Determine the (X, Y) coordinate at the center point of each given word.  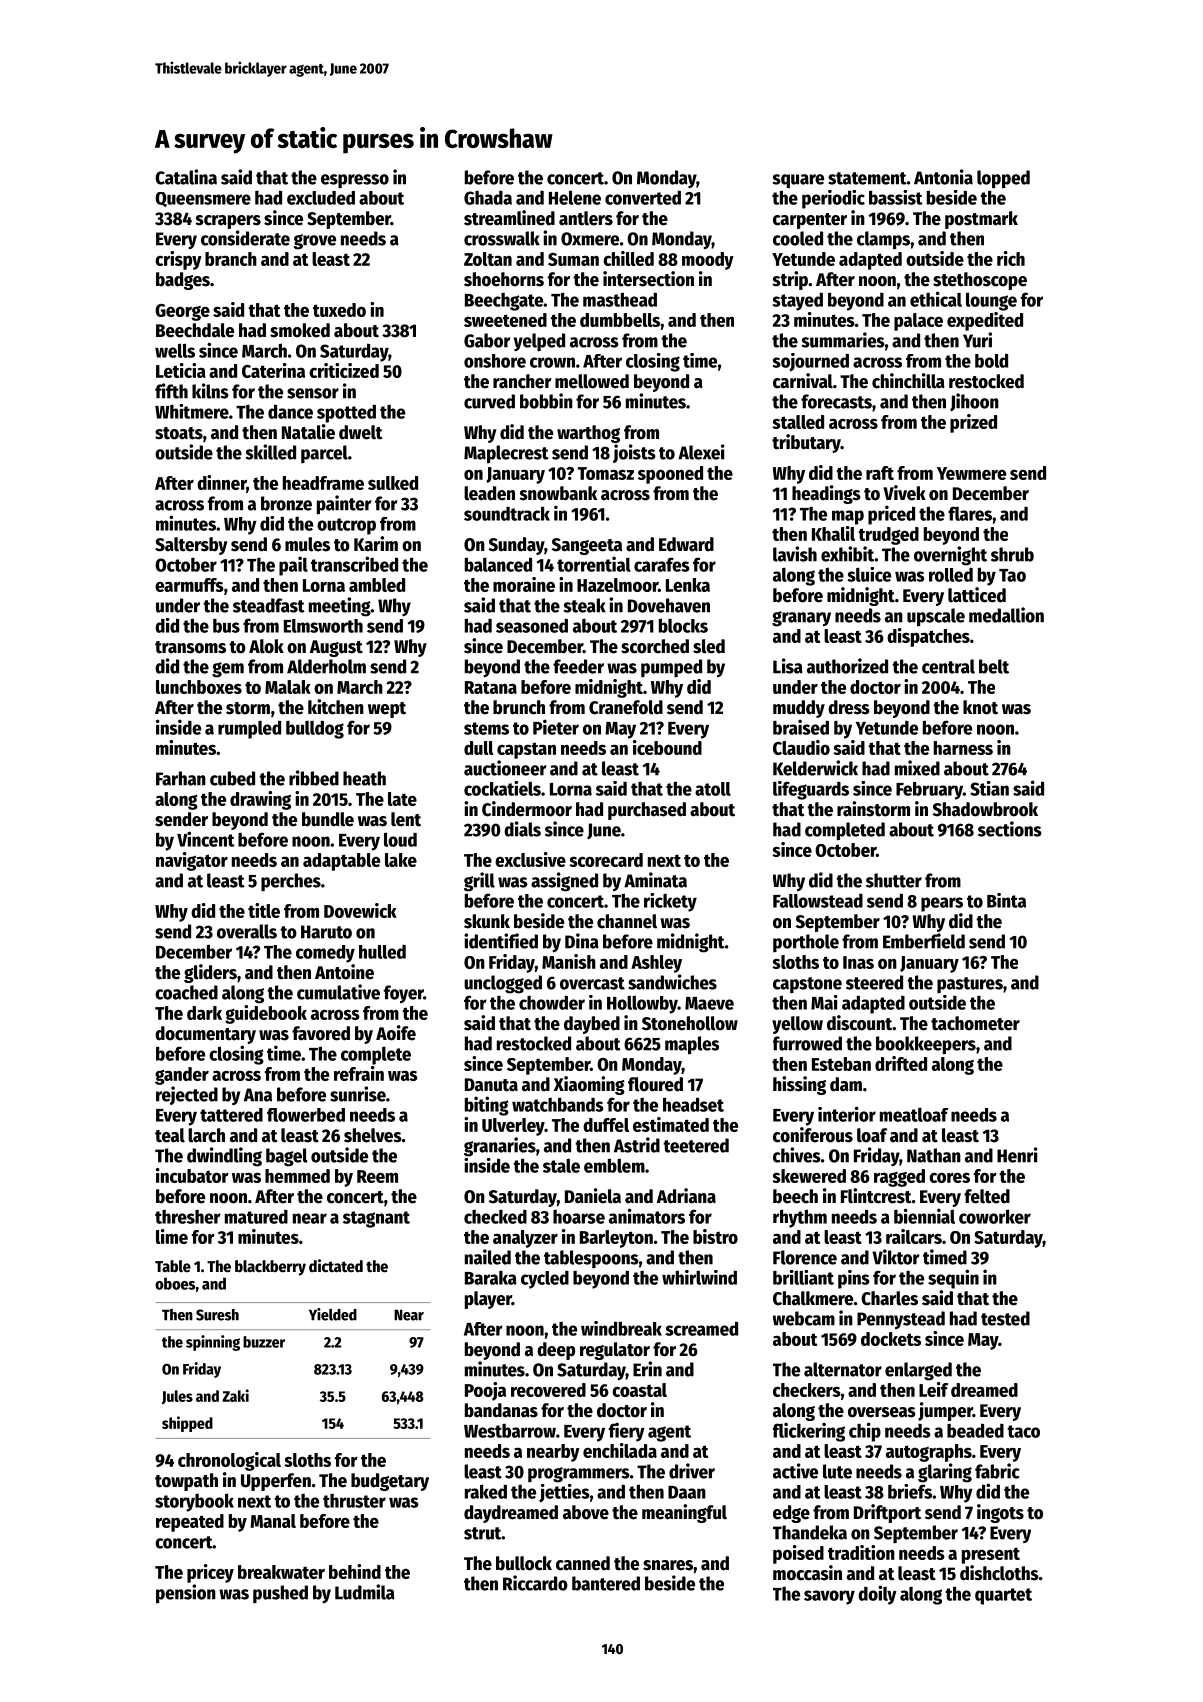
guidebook (266, 1014)
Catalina (186, 177)
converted (643, 197)
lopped (1003, 179)
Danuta (491, 1085)
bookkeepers (926, 1045)
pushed (280, 1594)
